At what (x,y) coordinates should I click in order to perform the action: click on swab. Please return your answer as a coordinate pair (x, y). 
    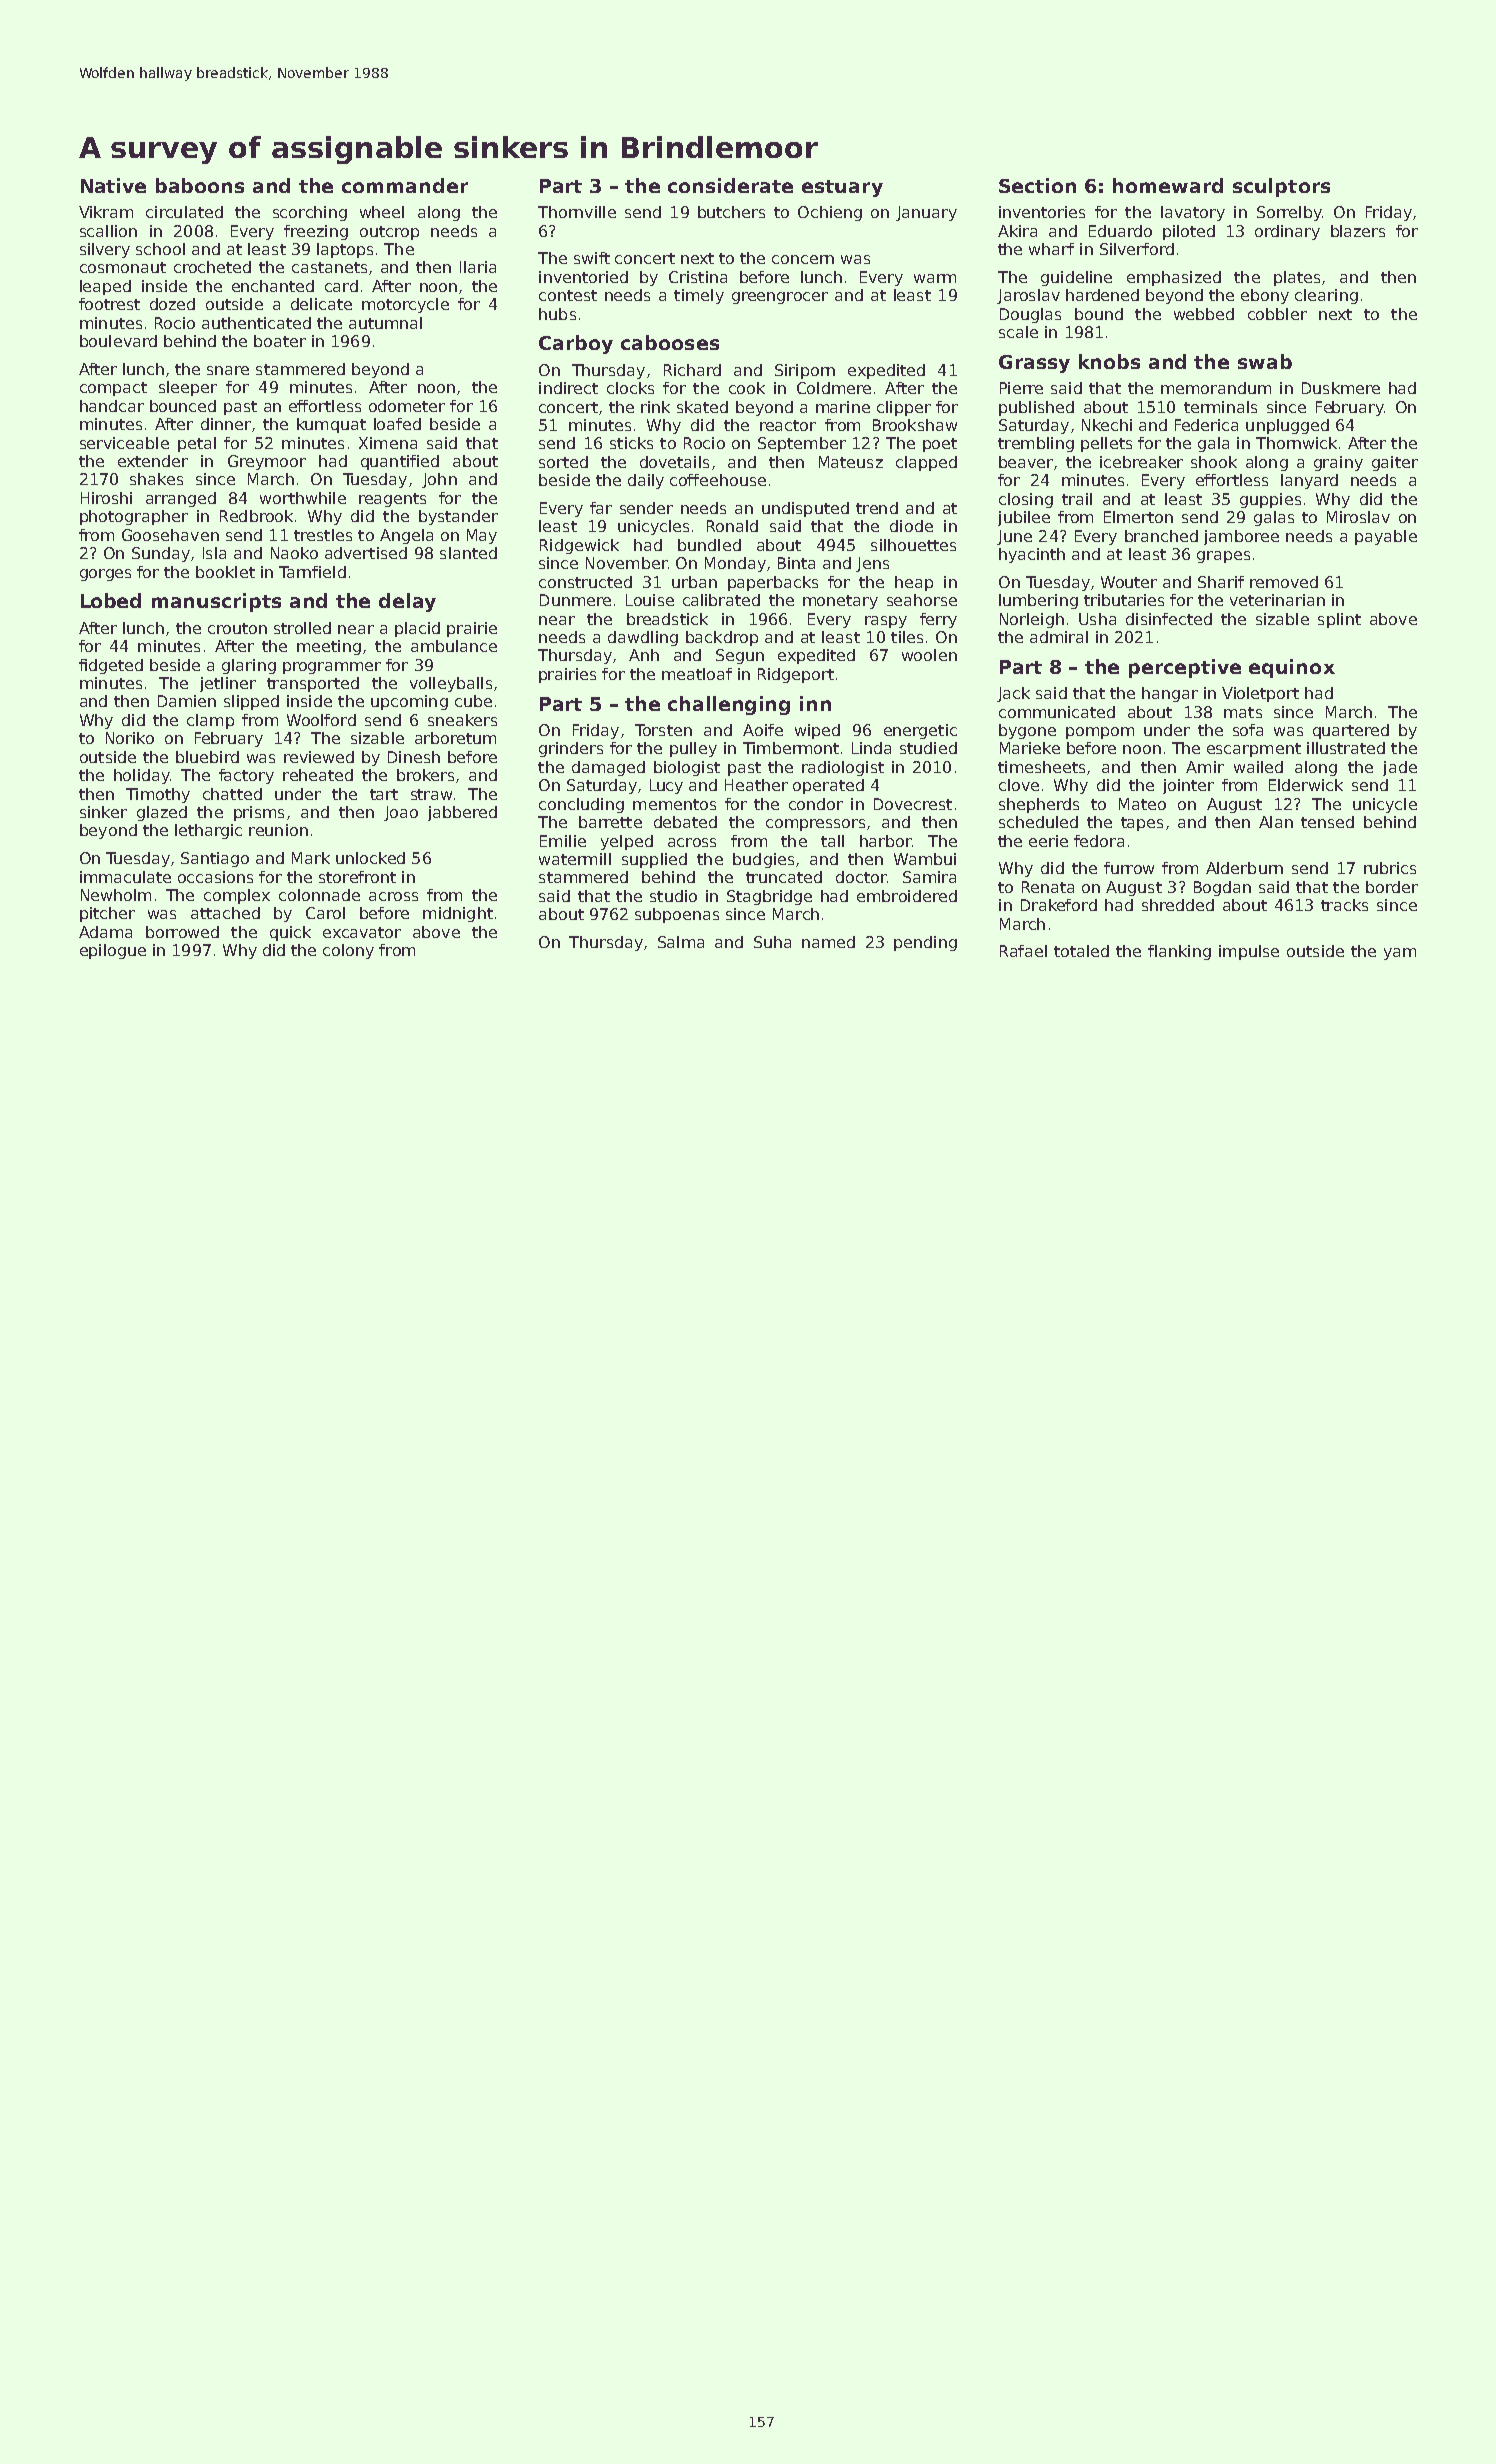
    Looking at the image, I should click on (1265, 361).
